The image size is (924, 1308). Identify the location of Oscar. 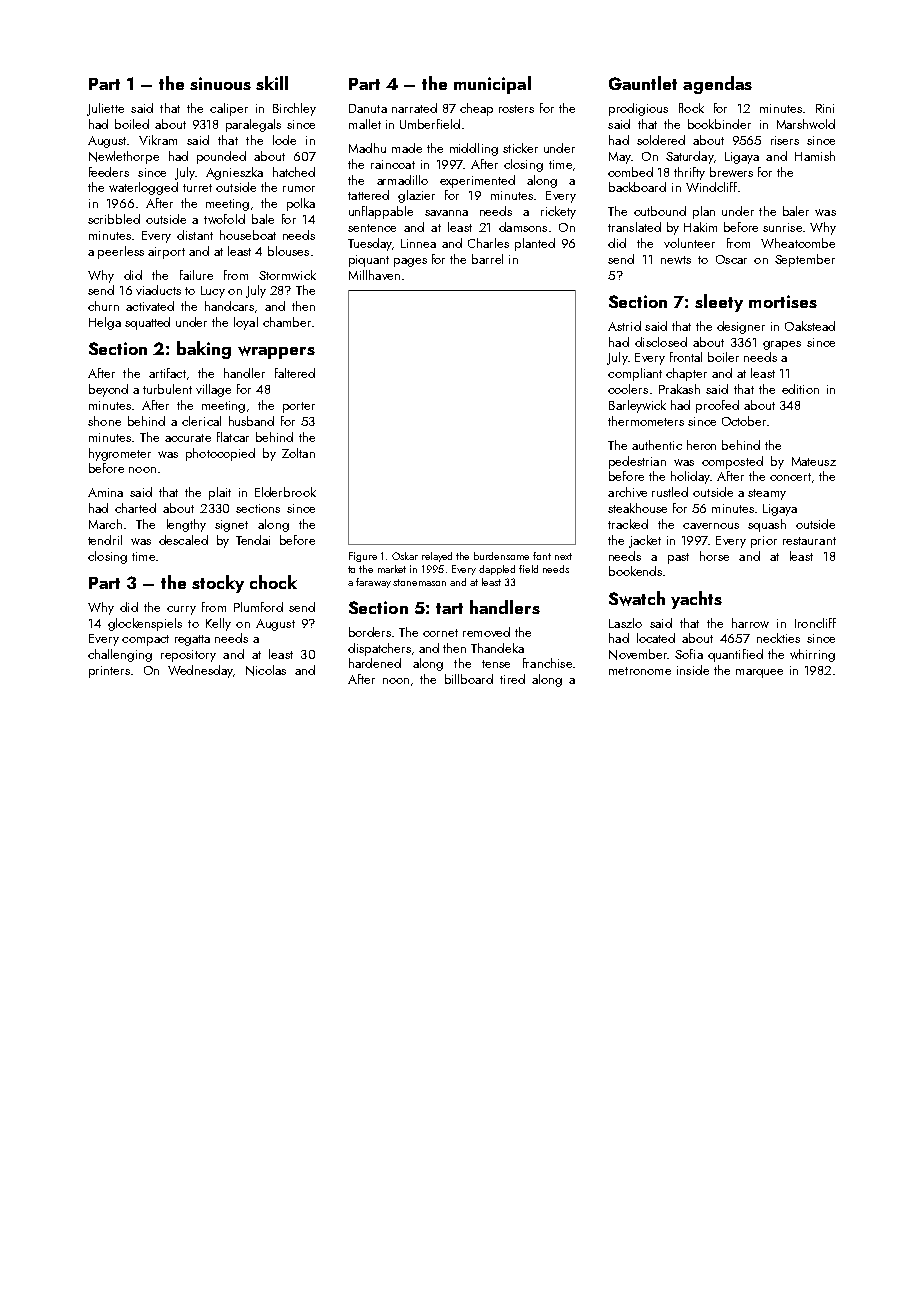
(731, 259).
